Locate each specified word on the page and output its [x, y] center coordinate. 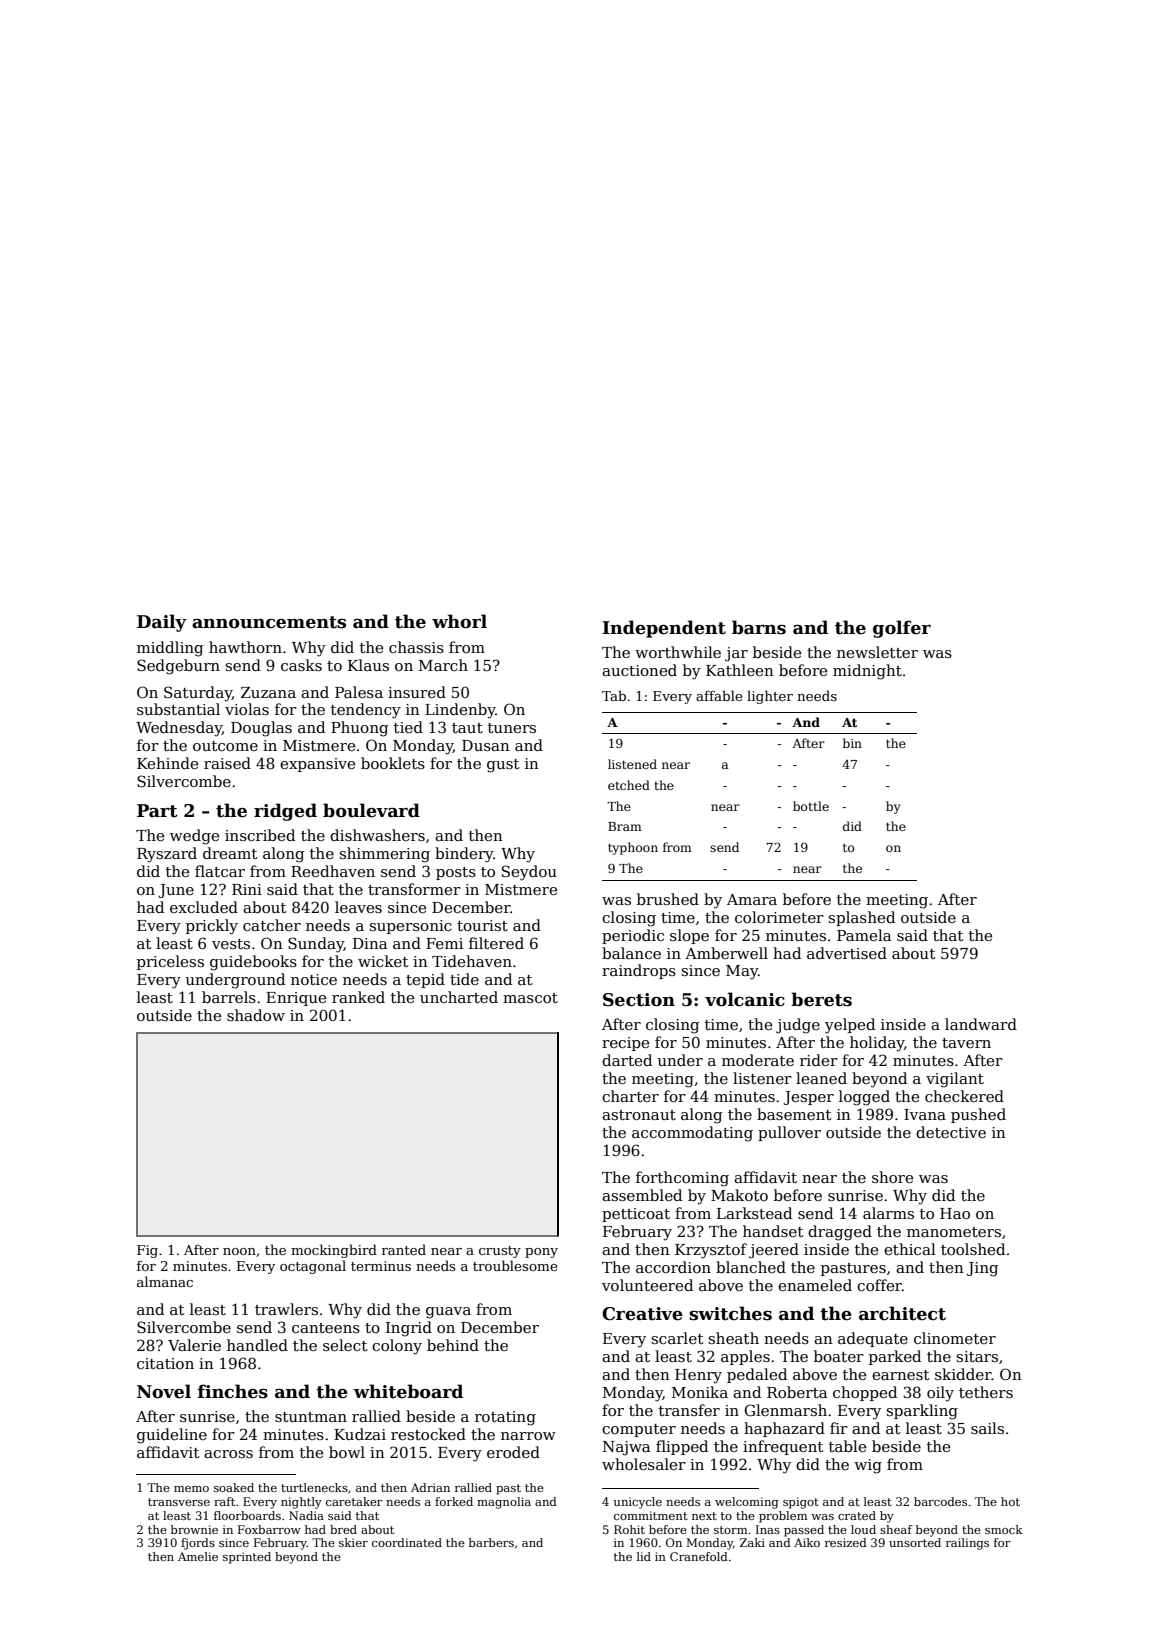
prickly [212, 927]
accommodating [692, 1134]
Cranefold [699, 1556]
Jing [982, 1269]
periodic [633, 936]
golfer [902, 629]
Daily [162, 623]
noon [239, 1251]
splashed [861, 918]
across [228, 1454]
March [443, 665]
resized [846, 1542]
